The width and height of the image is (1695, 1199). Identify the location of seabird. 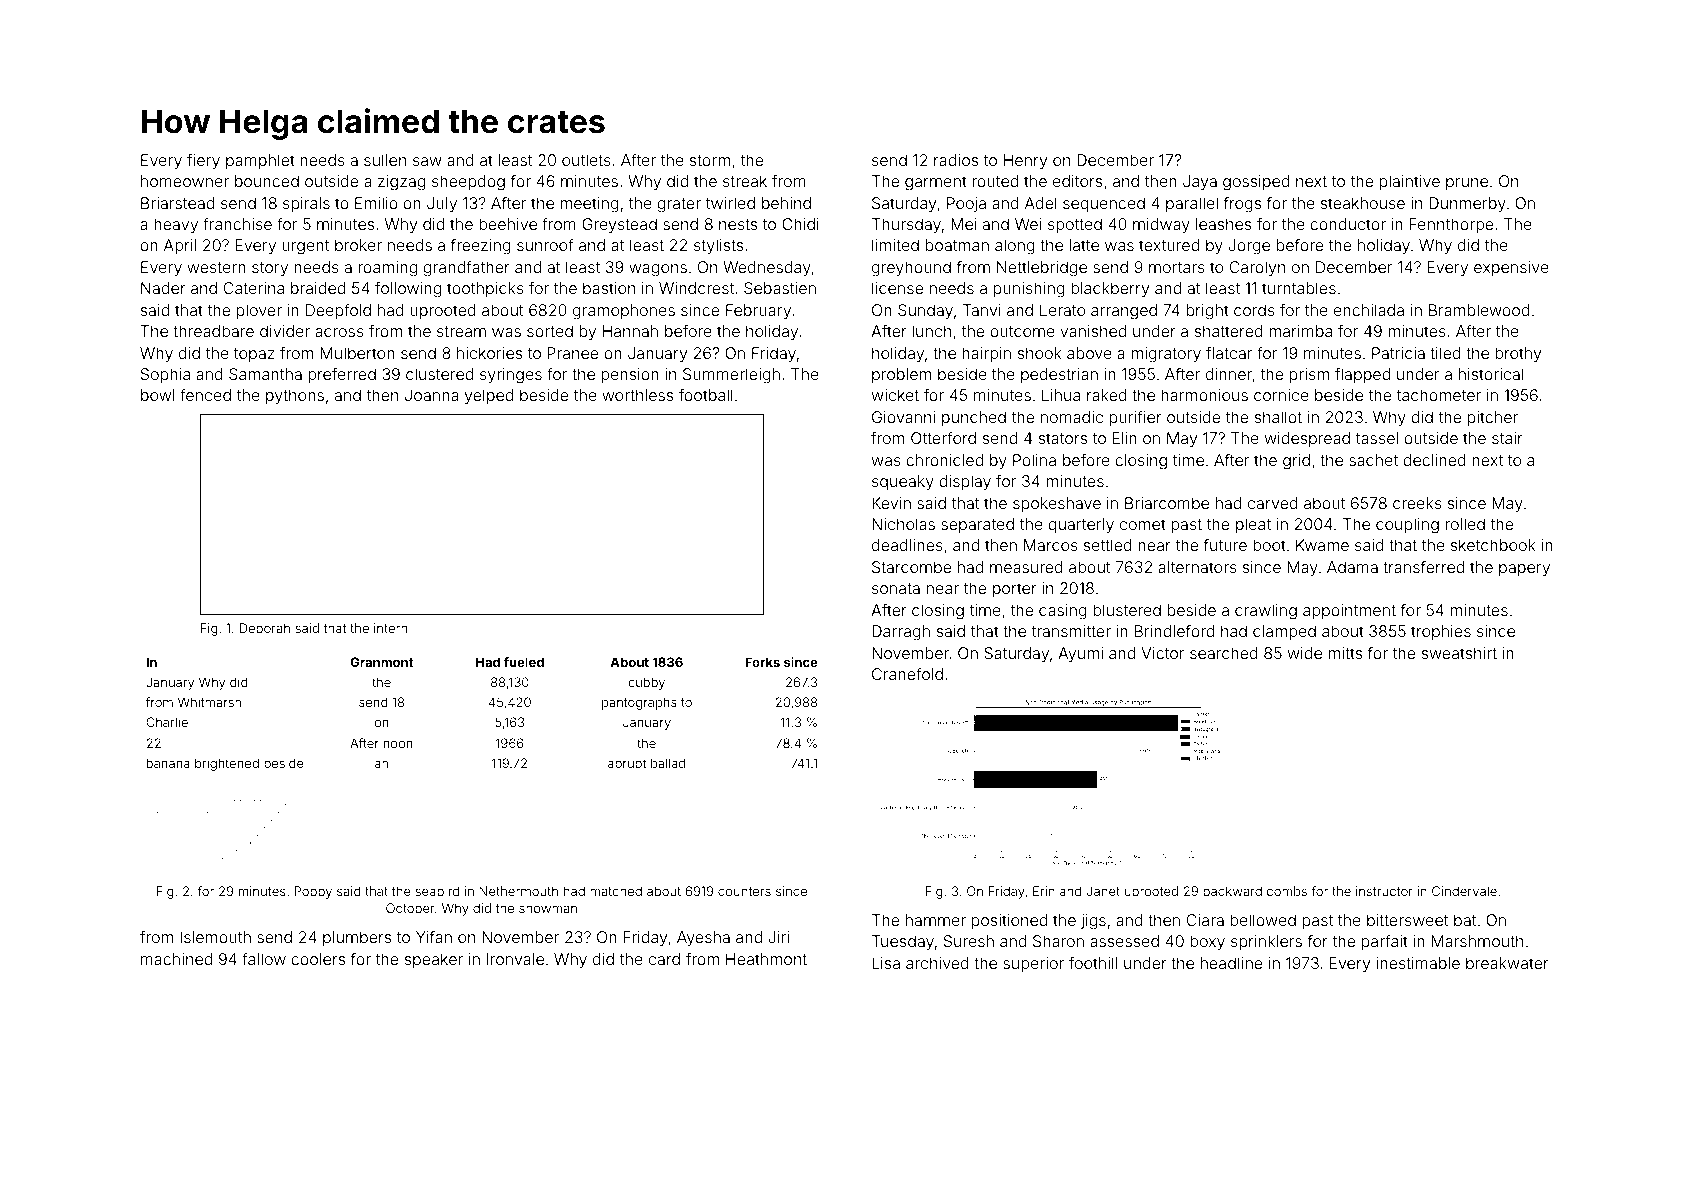
(437, 891).
